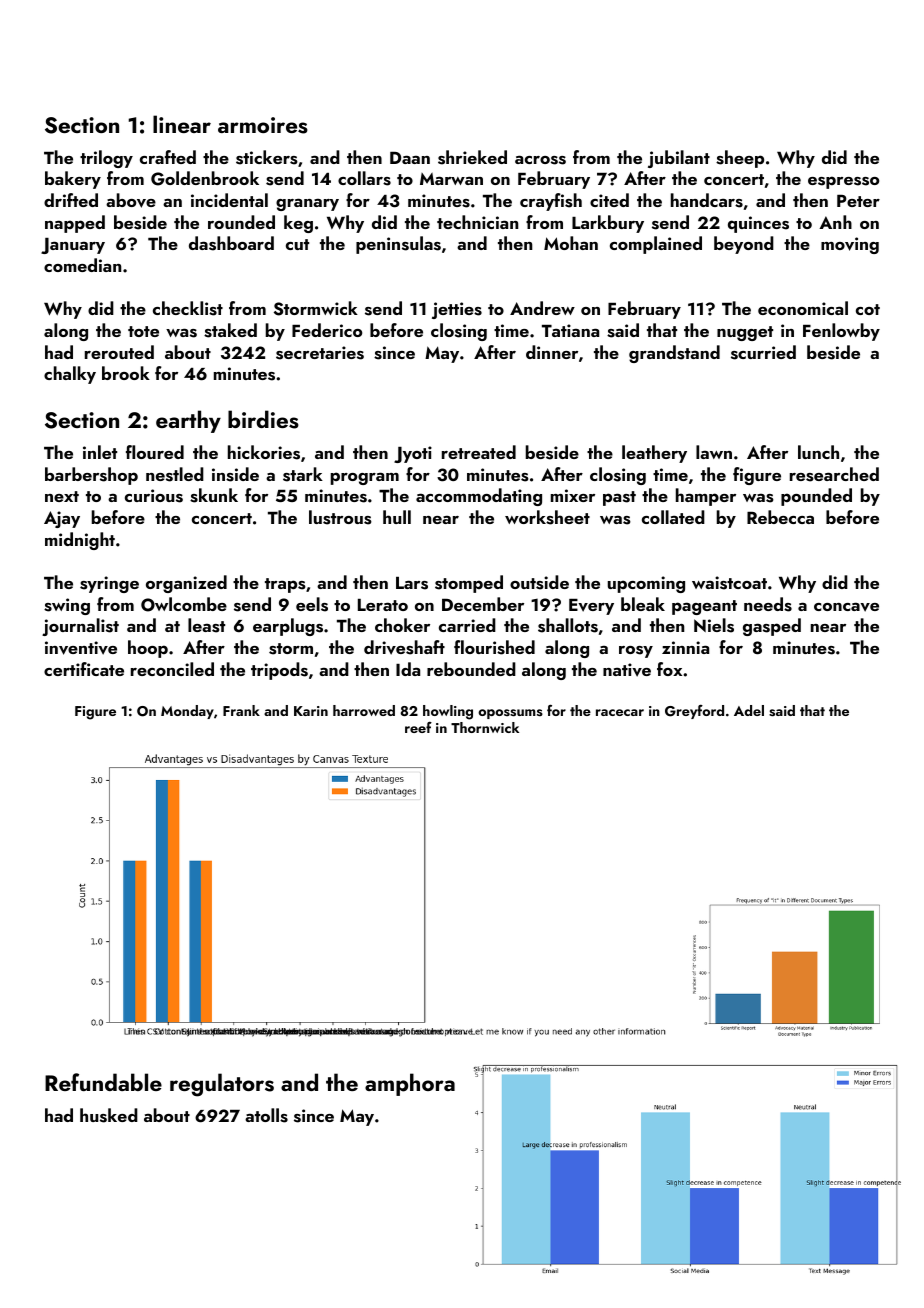 The width and height of the screenshot is (924, 1308). What do you see at coordinates (106, 159) in the screenshot?
I see `trilogy` at bounding box center [106, 159].
